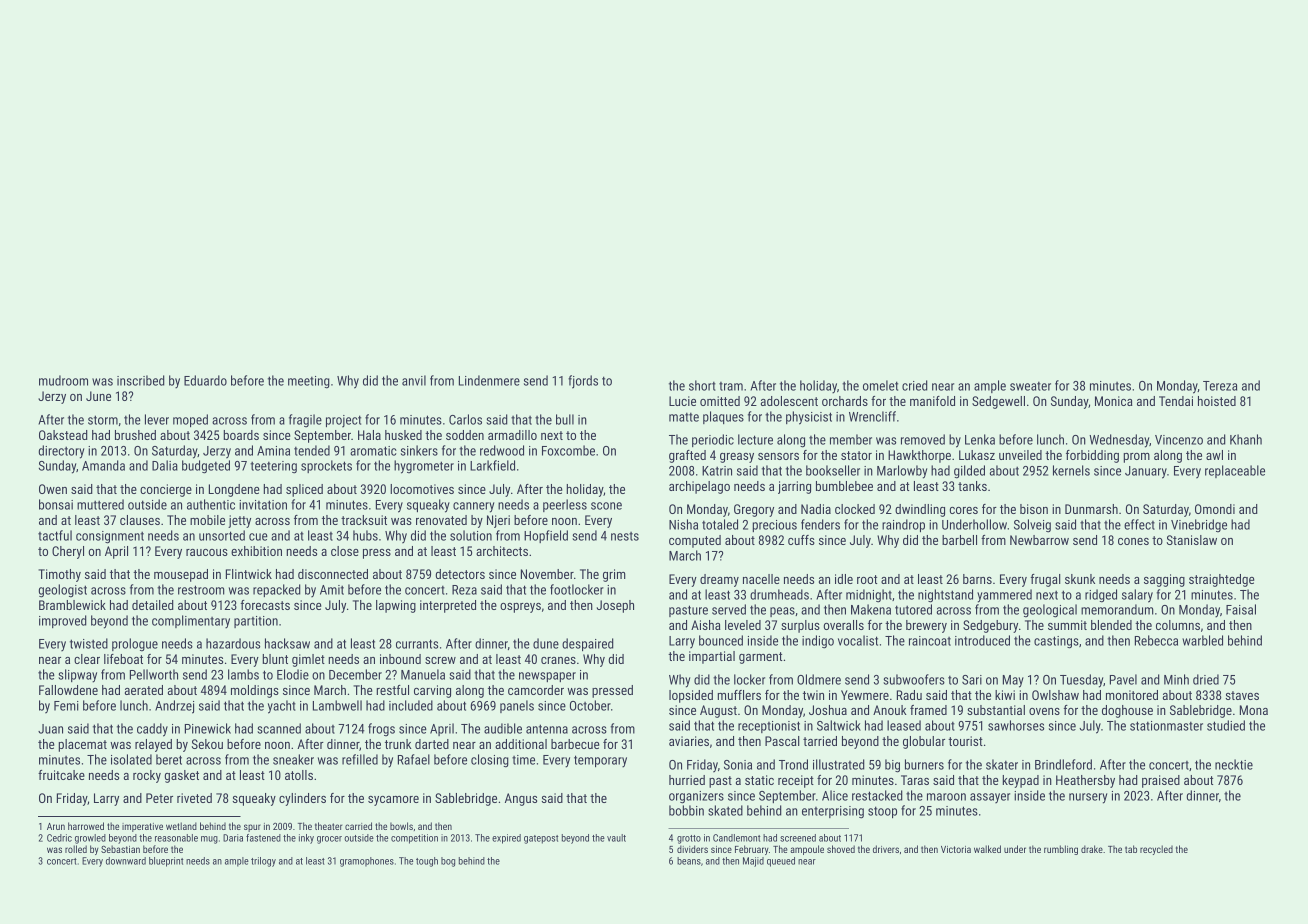 The width and height of the document is (1308, 924). Describe the element at coordinates (737, 458) in the document. I see `greasy` at that location.
